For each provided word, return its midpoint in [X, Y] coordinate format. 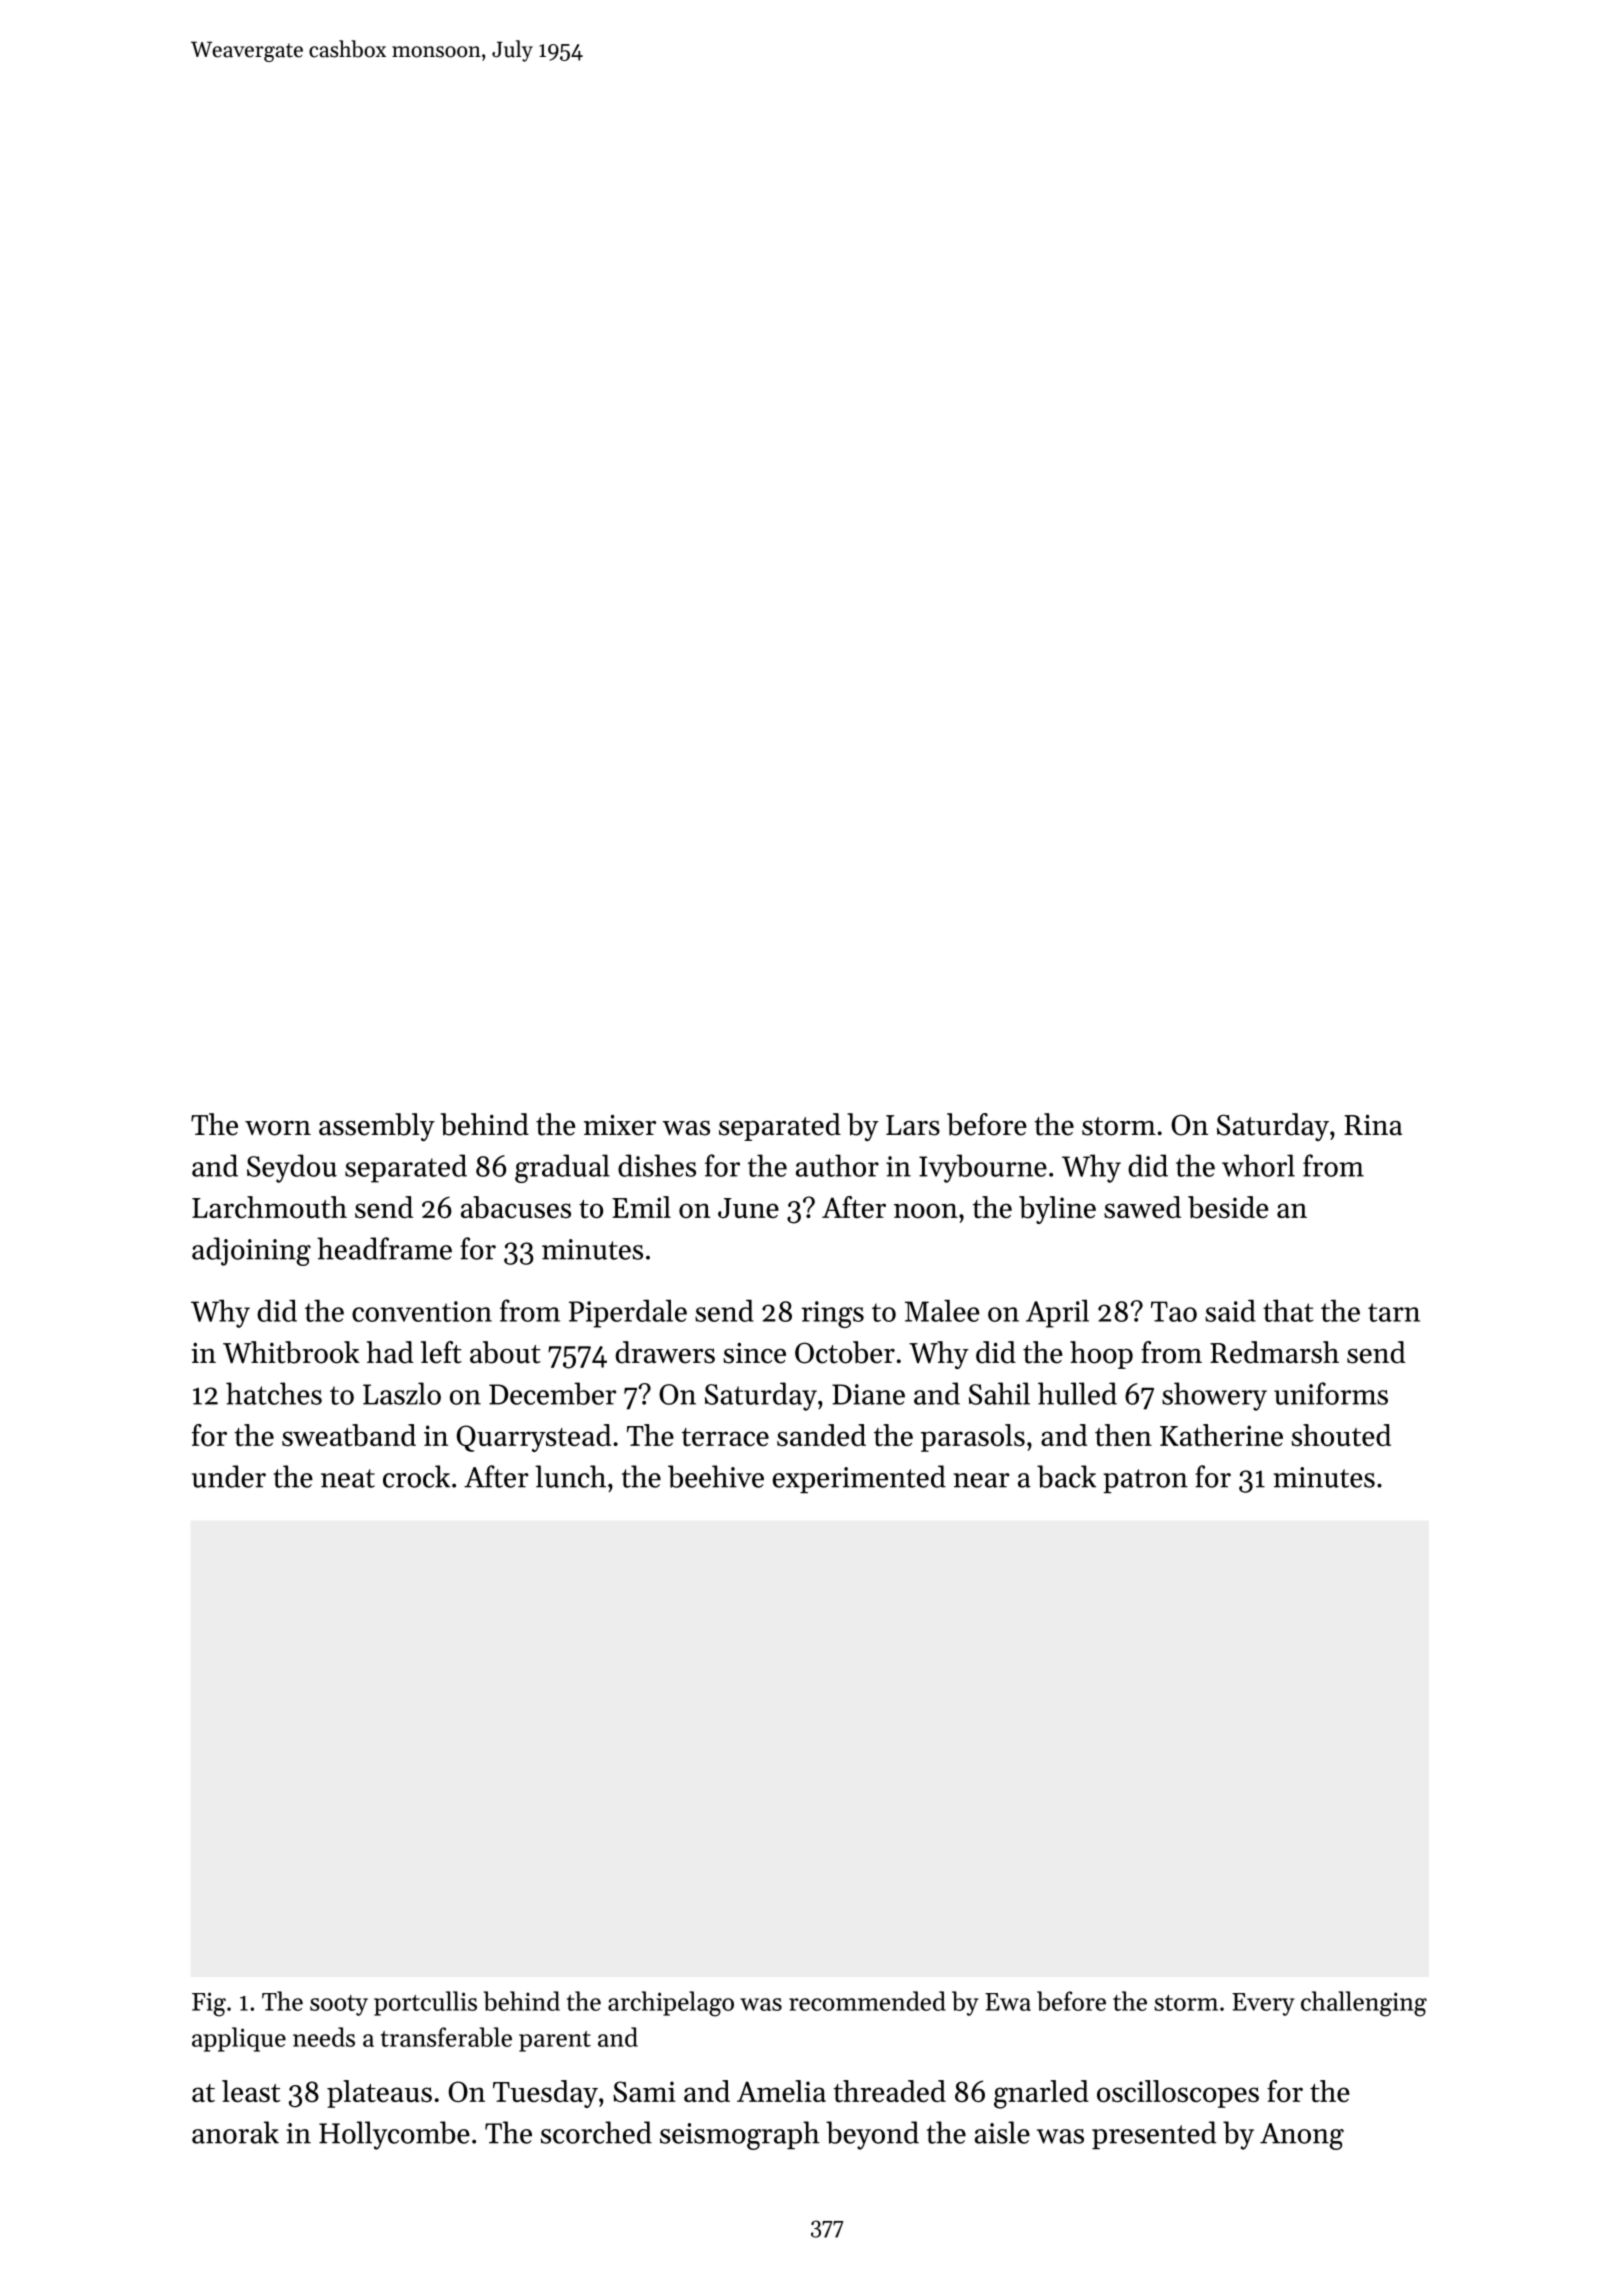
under [229, 1476]
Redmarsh [1274, 1352]
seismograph [740, 2135]
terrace [725, 1437]
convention [422, 1311]
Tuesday [545, 2094]
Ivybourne [983, 1168]
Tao [1174, 1311]
